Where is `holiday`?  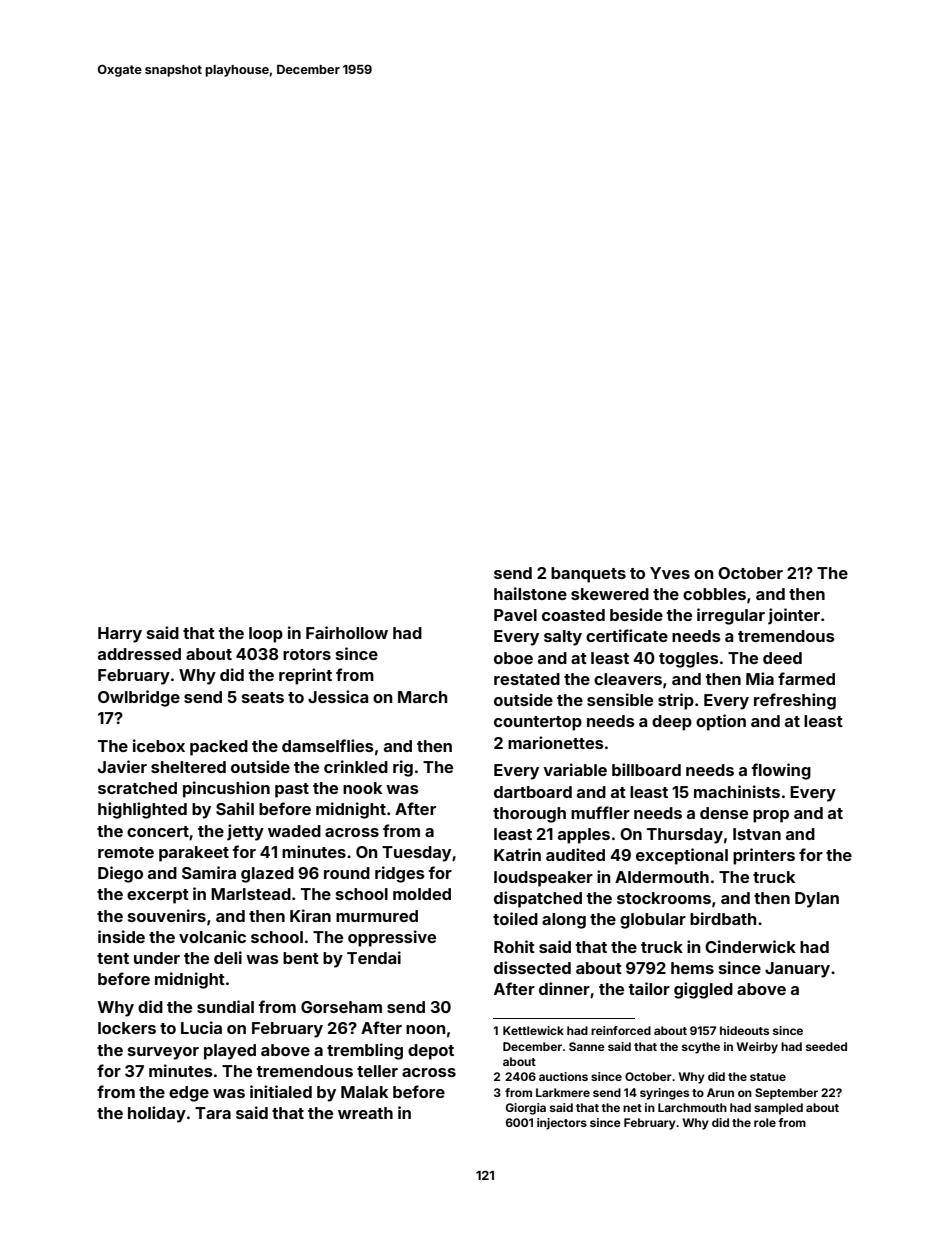 holiday is located at coordinates (157, 1114).
